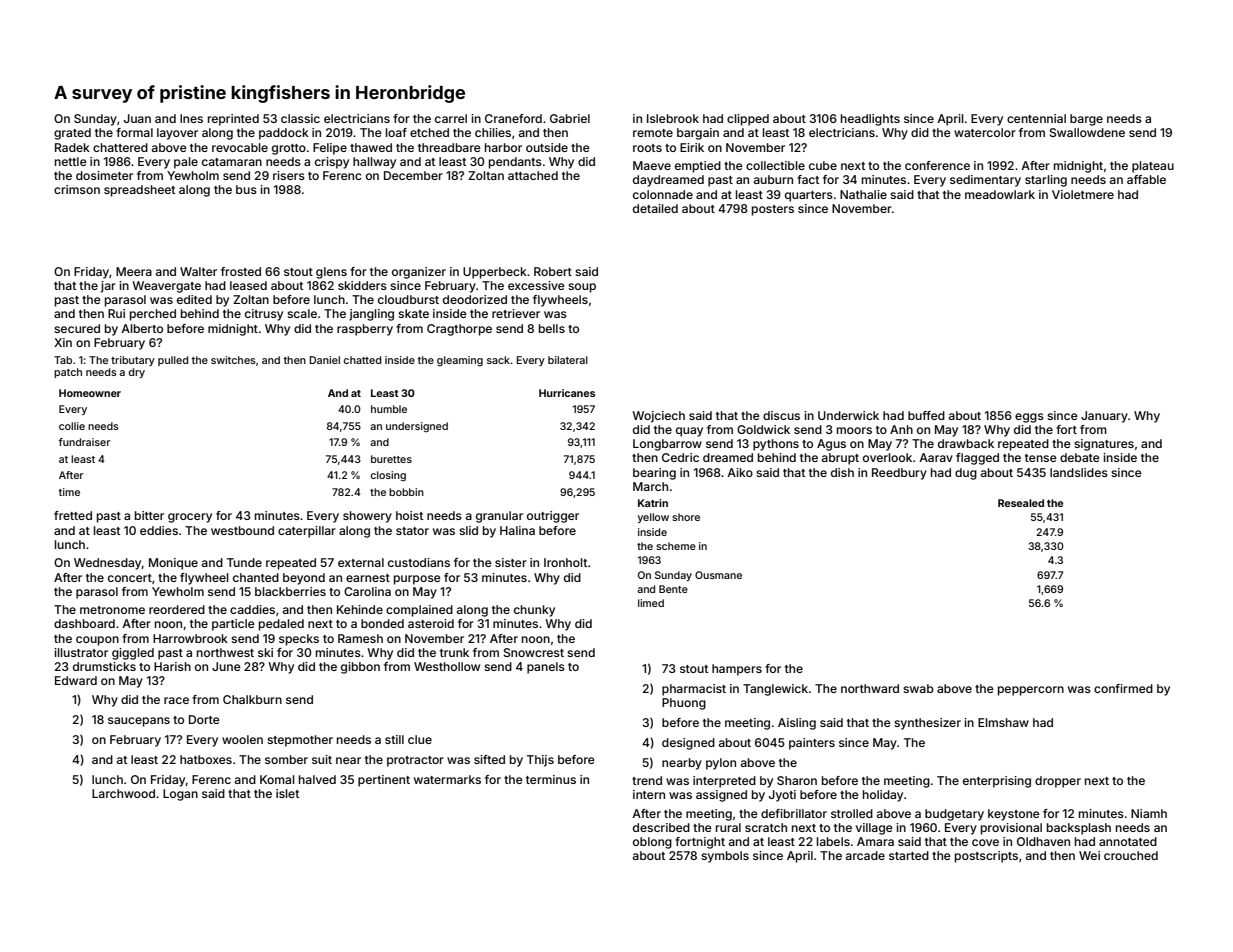 Image resolution: width=1233 pixels, height=952 pixels. Describe the element at coordinates (1080, 457) in the document. I see `debate` at that location.
